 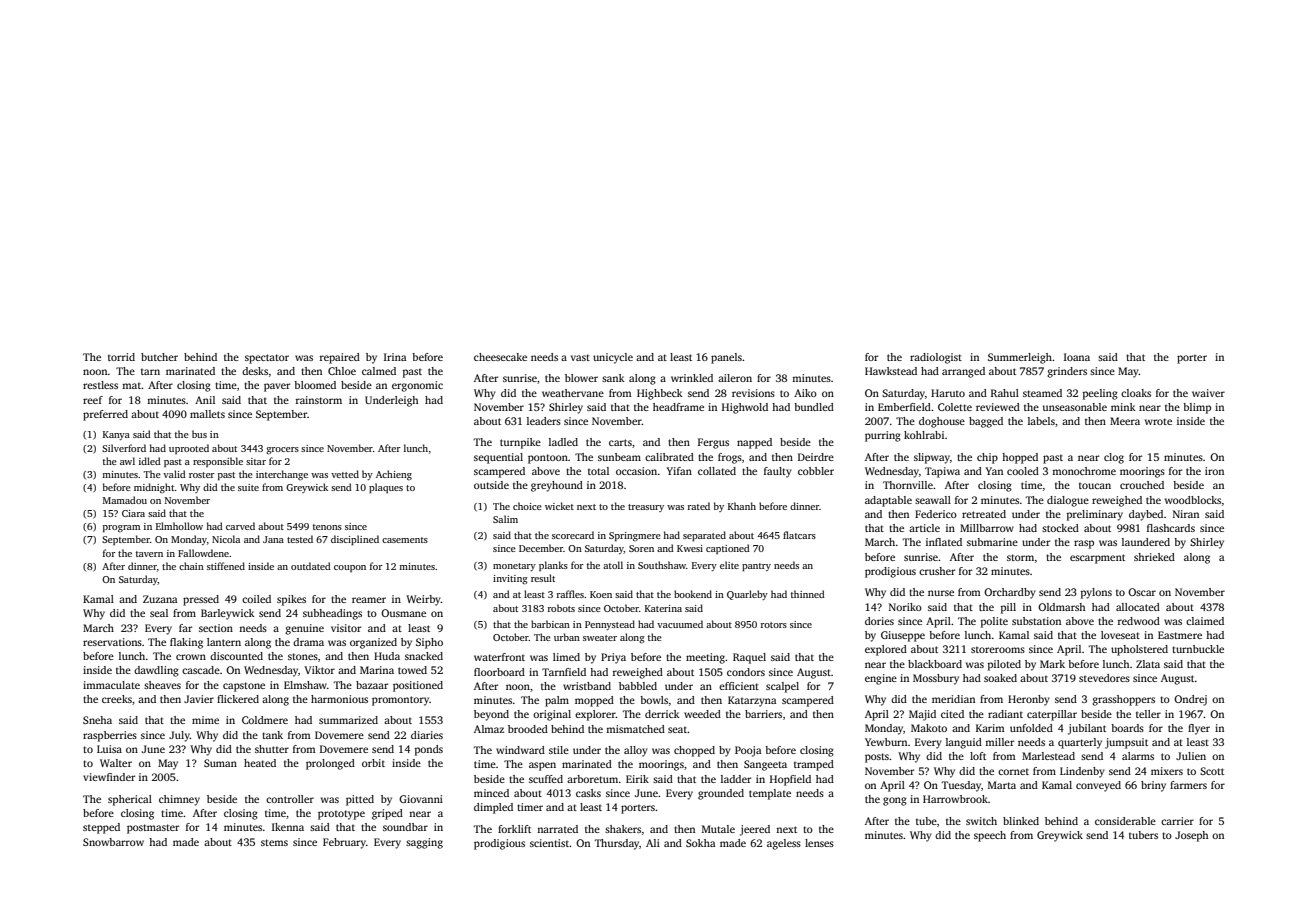 I want to click on sheaves, so click(x=162, y=685).
